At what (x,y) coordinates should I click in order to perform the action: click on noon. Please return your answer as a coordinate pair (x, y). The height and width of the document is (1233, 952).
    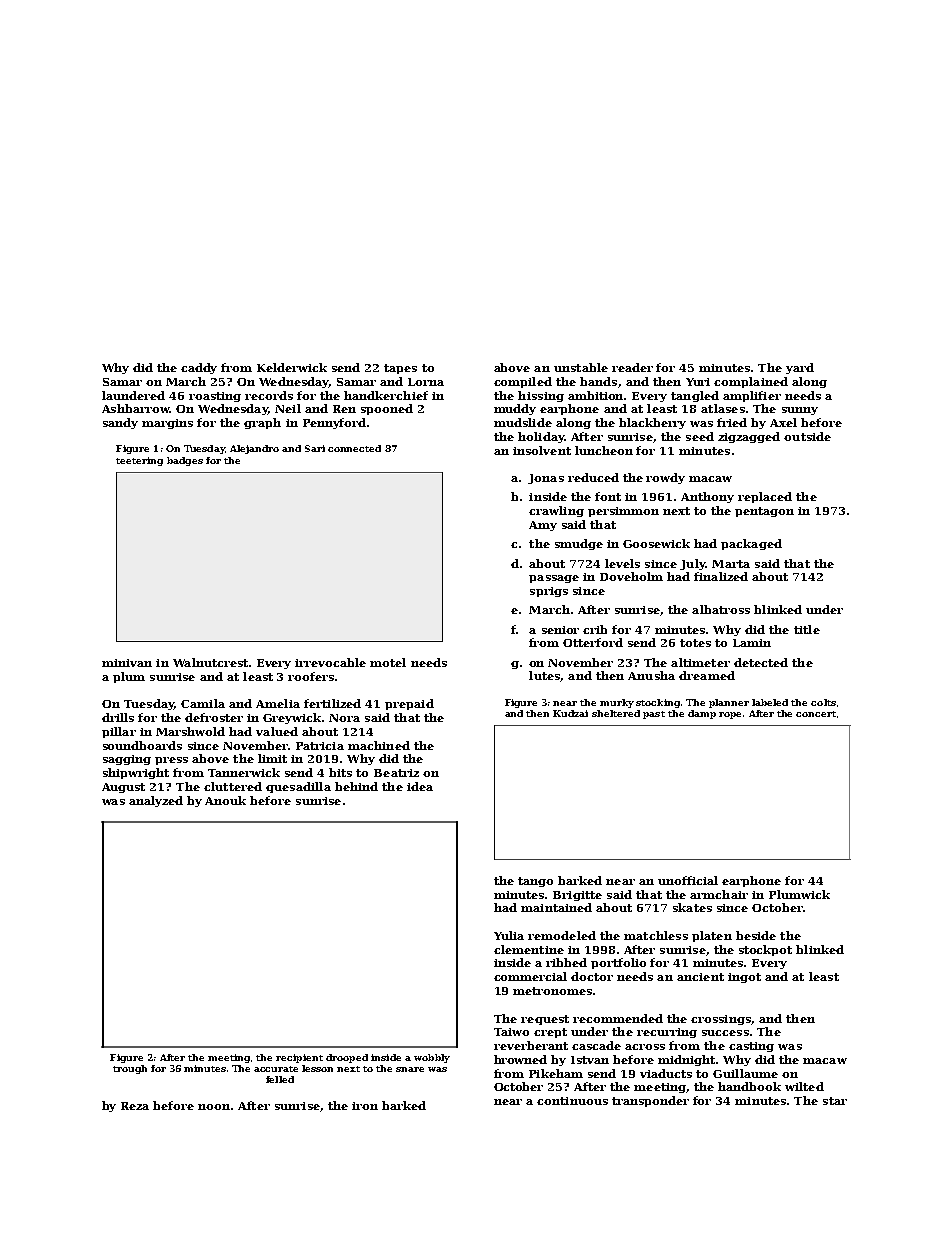
    Looking at the image, I should click on (214, 1107).
